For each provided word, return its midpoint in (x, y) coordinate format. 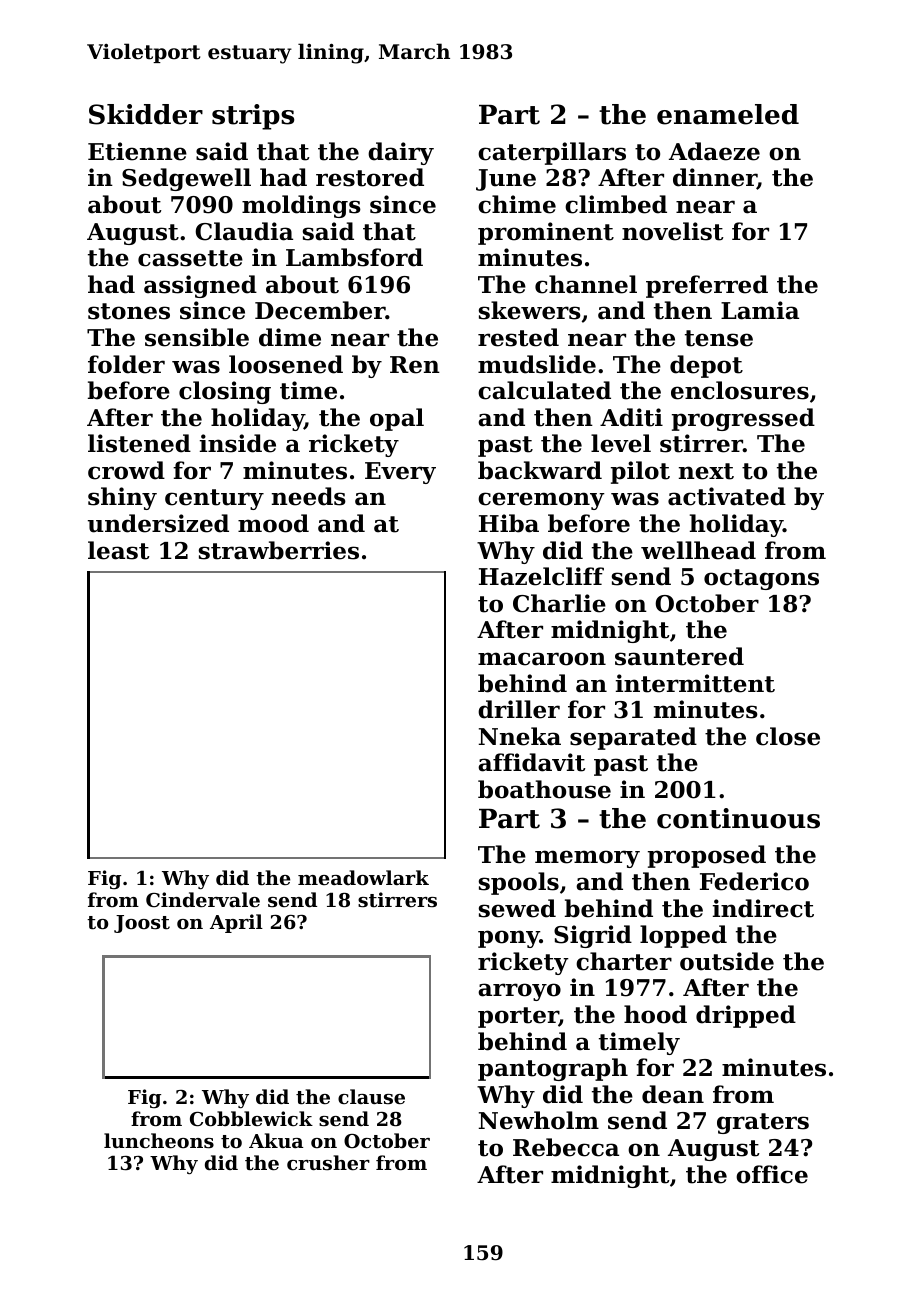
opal (397, 419)
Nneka (520, 736)
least (119, 550)
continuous (738, 818)
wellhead (698, 550)
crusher (328, 1162)
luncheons (159, 1141)
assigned (200, 286)
